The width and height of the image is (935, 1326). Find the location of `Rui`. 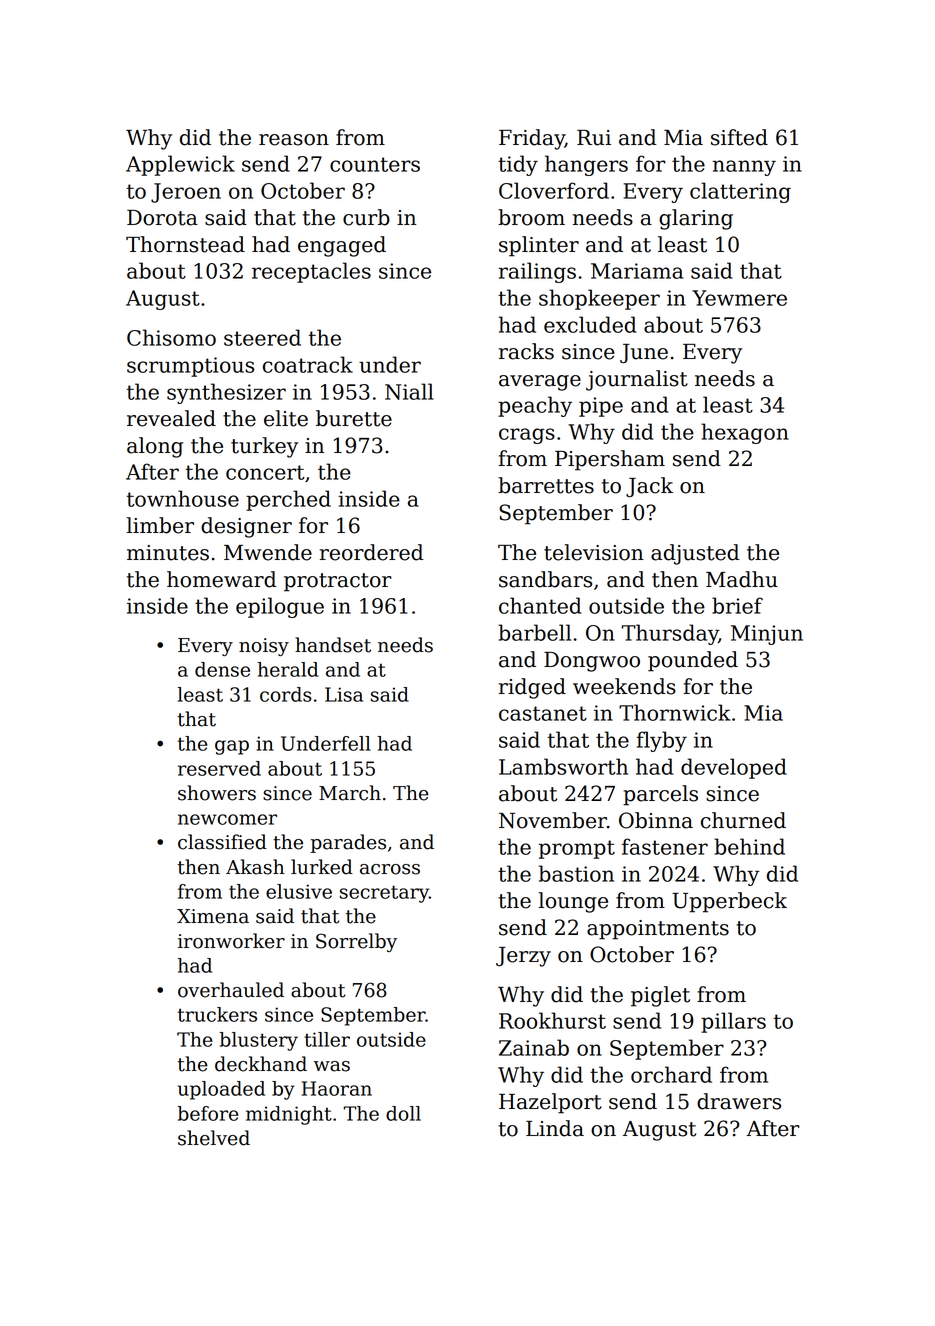

Rui is located at coordinates (594, 138).
